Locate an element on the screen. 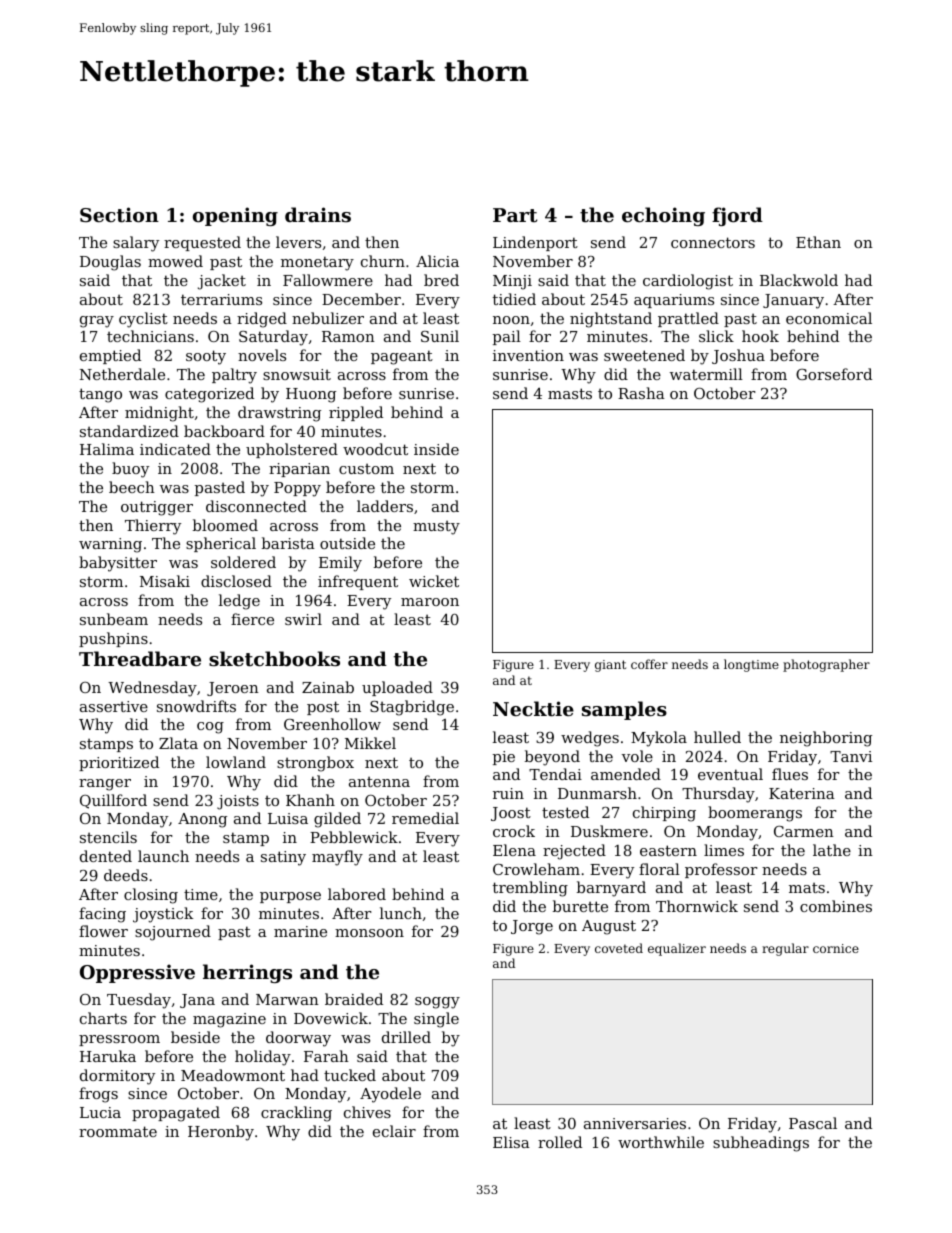 This screenshot has width=952, height=1233. antenna is located at coordinates (379, 782).
